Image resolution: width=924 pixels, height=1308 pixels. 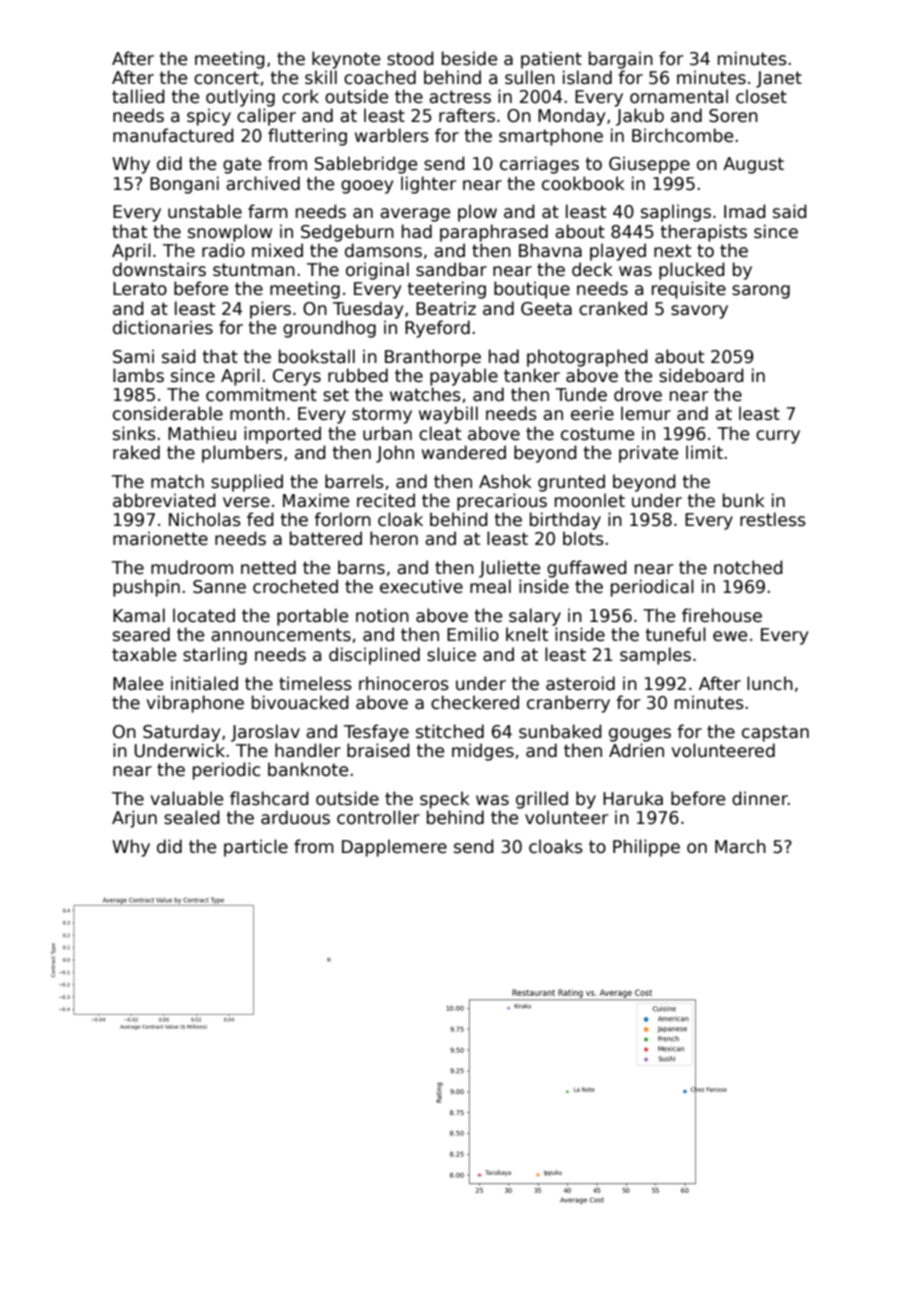 I want to click on Sanne, so click(x=219, y=587).
